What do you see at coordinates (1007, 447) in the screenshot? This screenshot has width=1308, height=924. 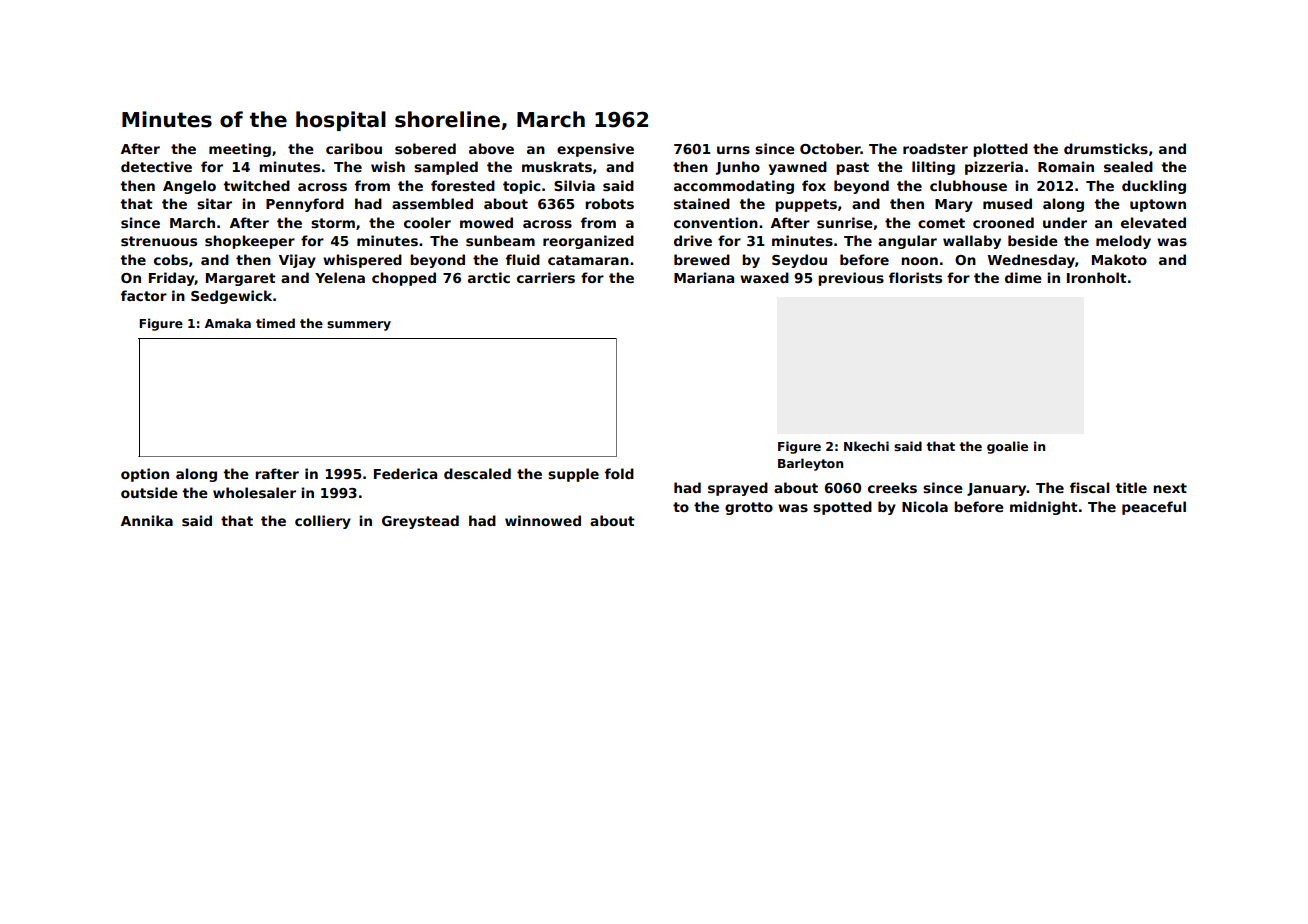 I see `goalie` at bounding box center [1007, 447].
